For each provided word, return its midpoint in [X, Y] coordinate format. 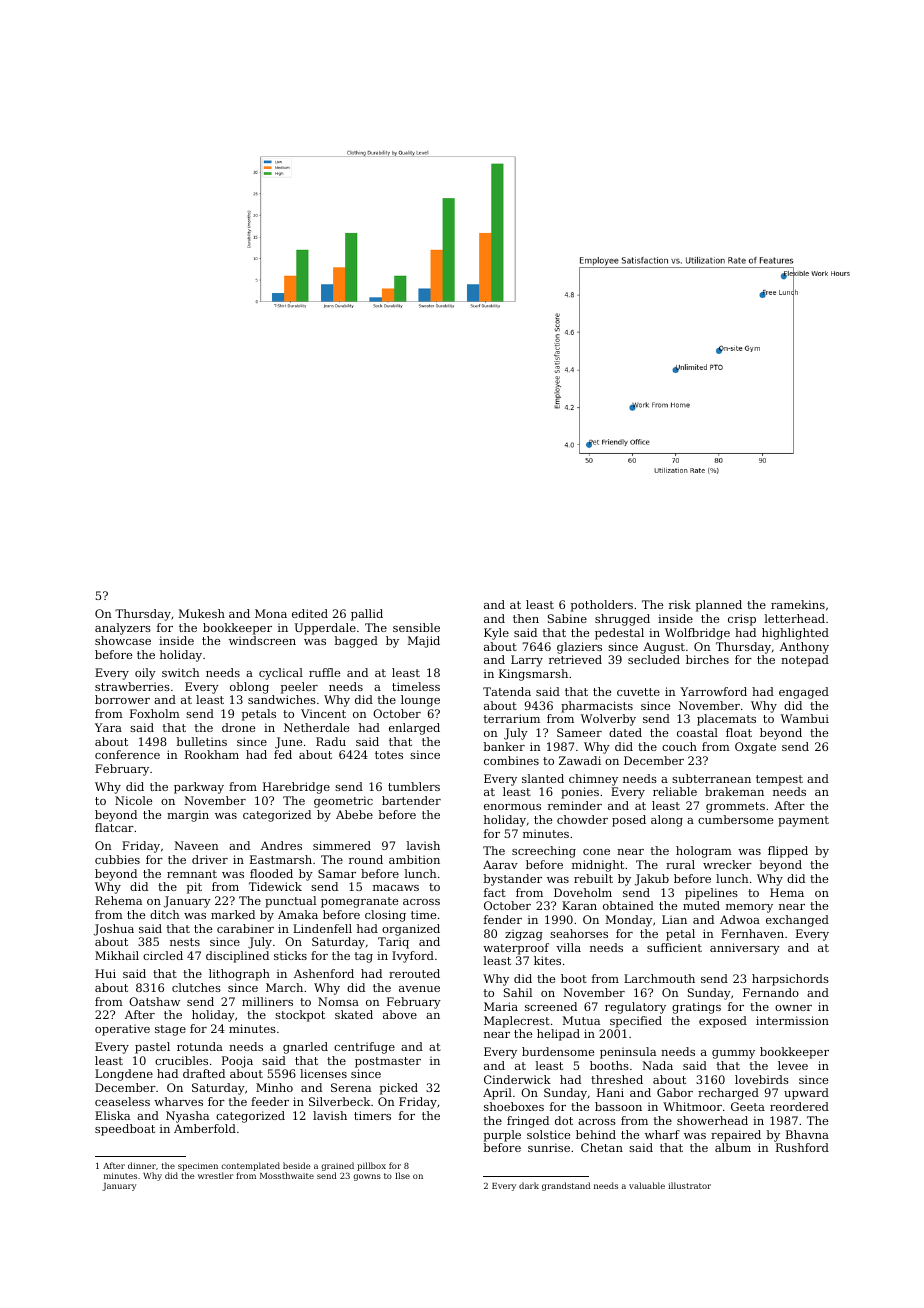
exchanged [797, 921]
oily [145, 674]
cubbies [117, 859]
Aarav [500, 864]
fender [503, 919]
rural [680, 864]
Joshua [114, 930]
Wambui [805, 718]
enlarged [414, 729]
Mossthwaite [287, 1175]
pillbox [371, 1166]
